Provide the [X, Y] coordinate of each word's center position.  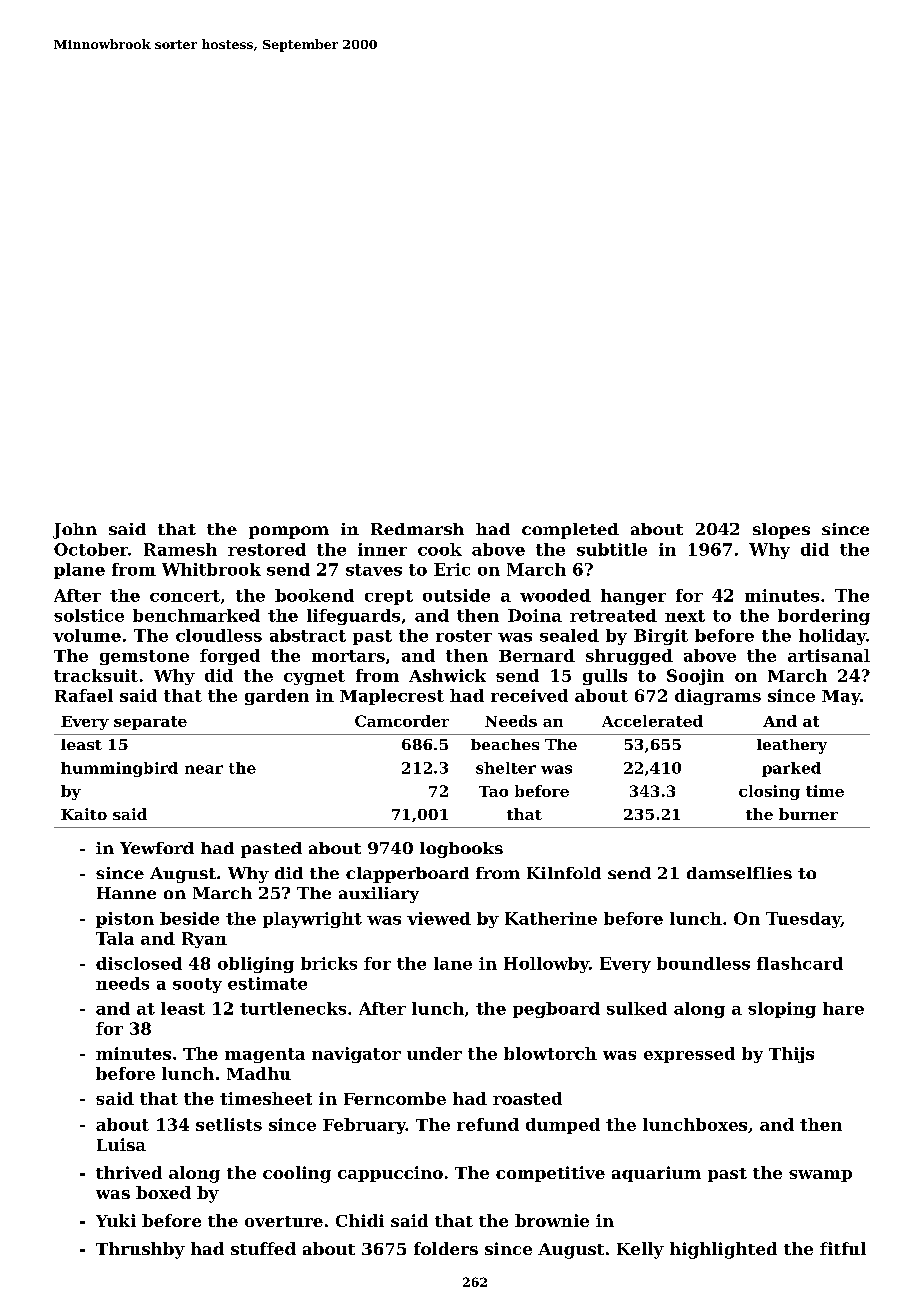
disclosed [139, 963]
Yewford [157, 848]
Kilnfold [564, 873]
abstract [308, 635]
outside [456, 595]
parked [791, 769]
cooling [297, 1174]
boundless [703, 963]
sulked [637, 1008]
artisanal [829, 655]
